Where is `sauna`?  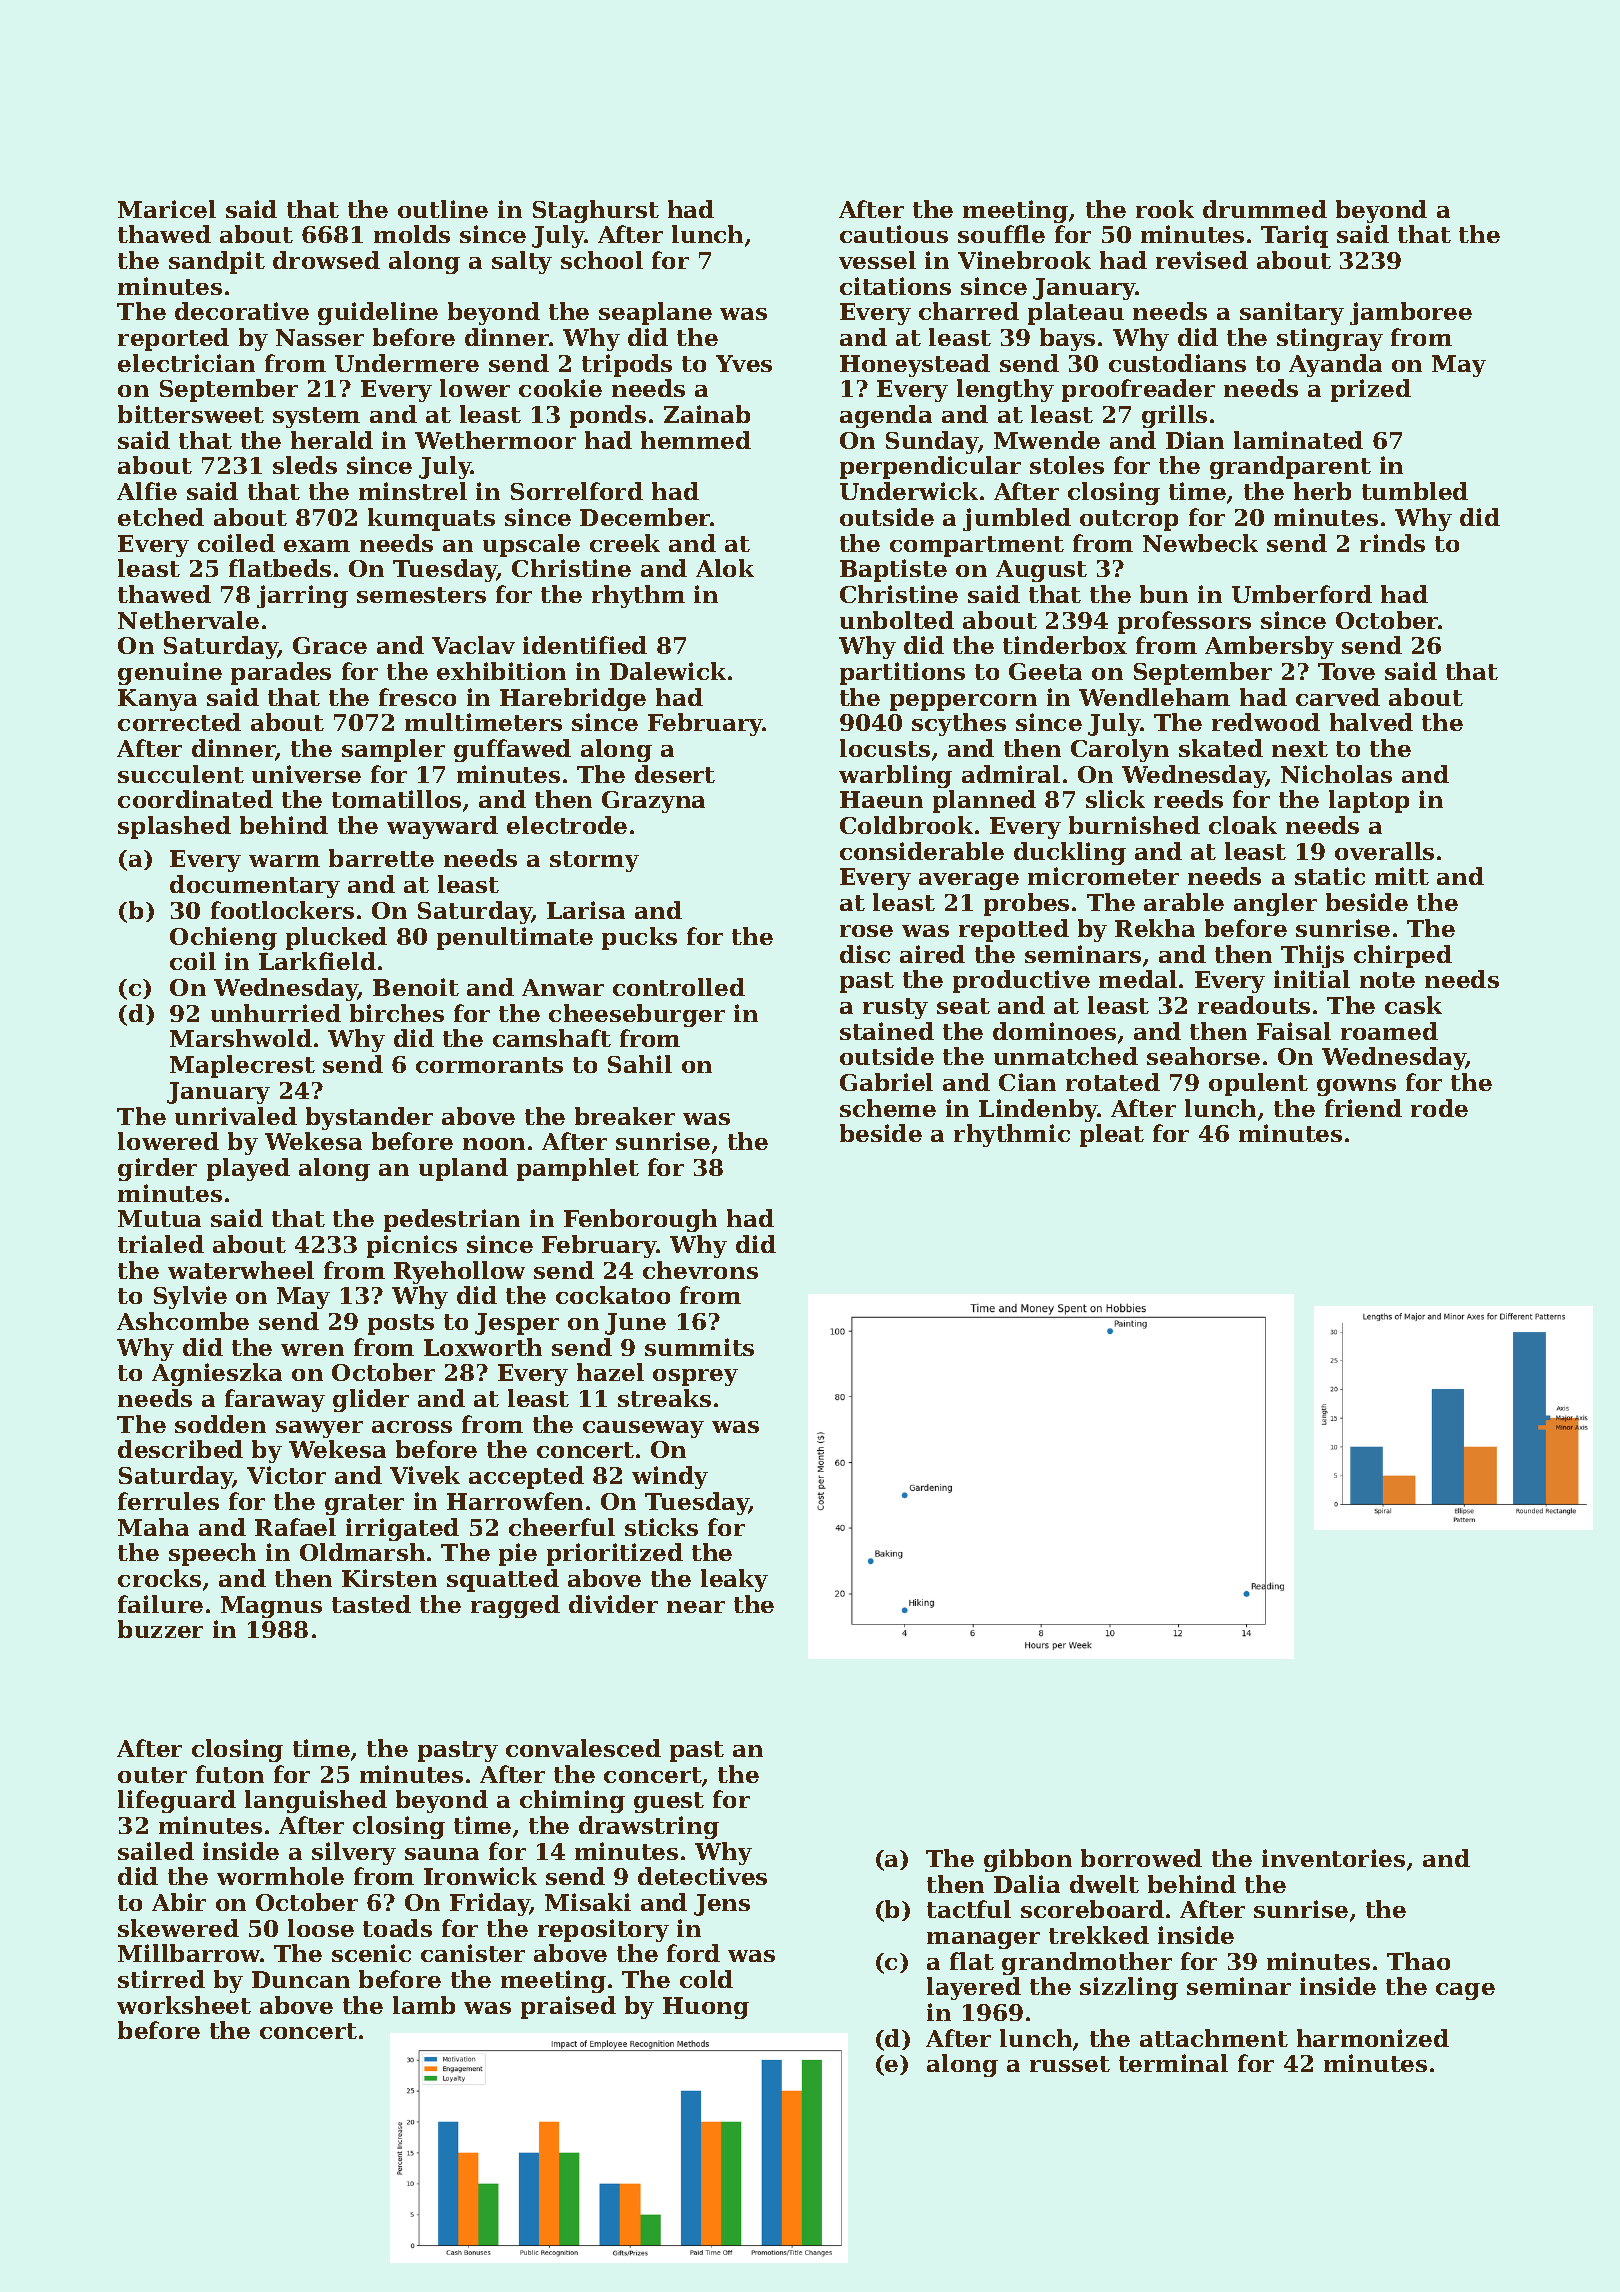
sauna is located at coordinates (442, 1854).
